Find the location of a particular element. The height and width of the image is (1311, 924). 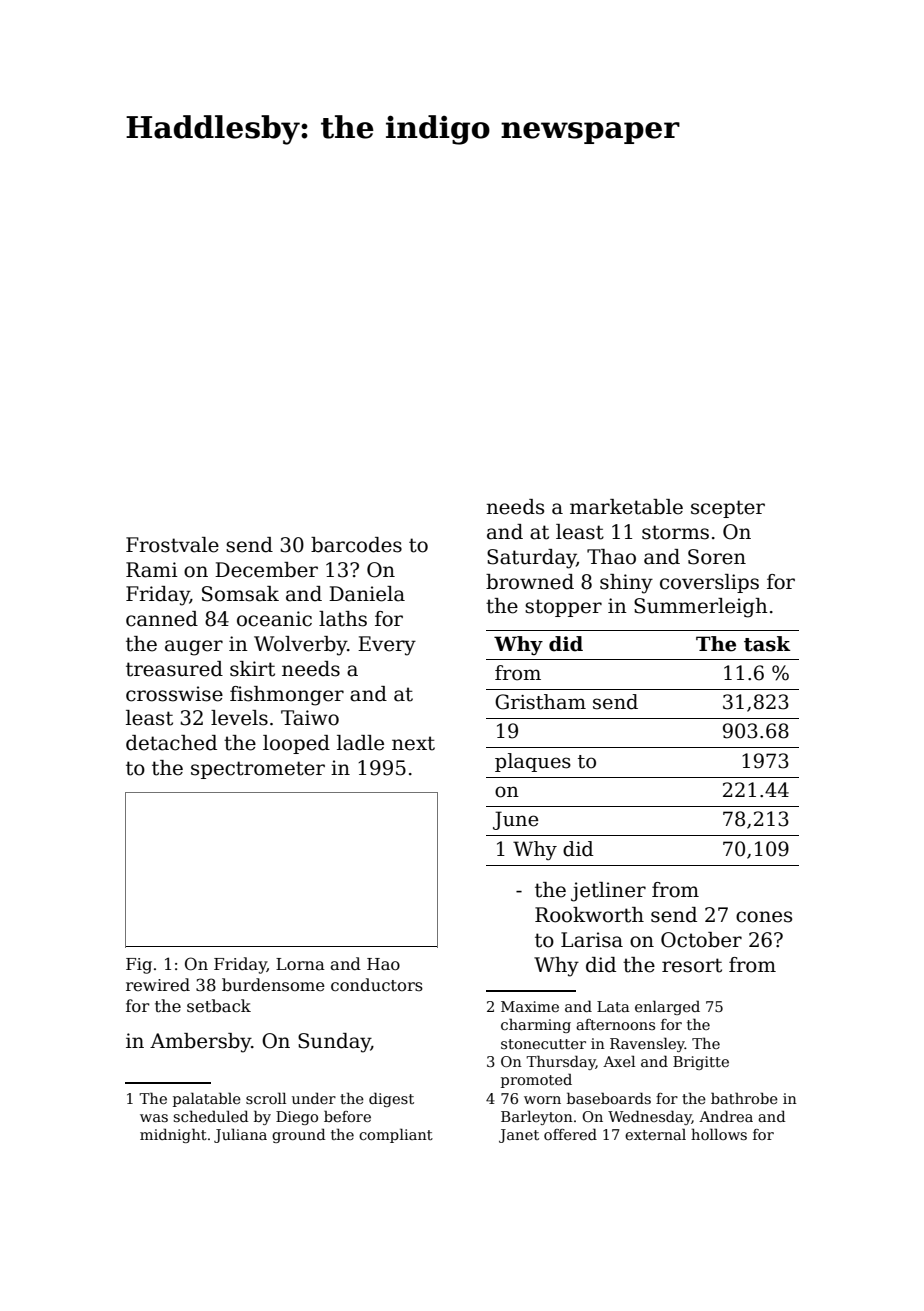

storms is located at coordinates (675, 532).
